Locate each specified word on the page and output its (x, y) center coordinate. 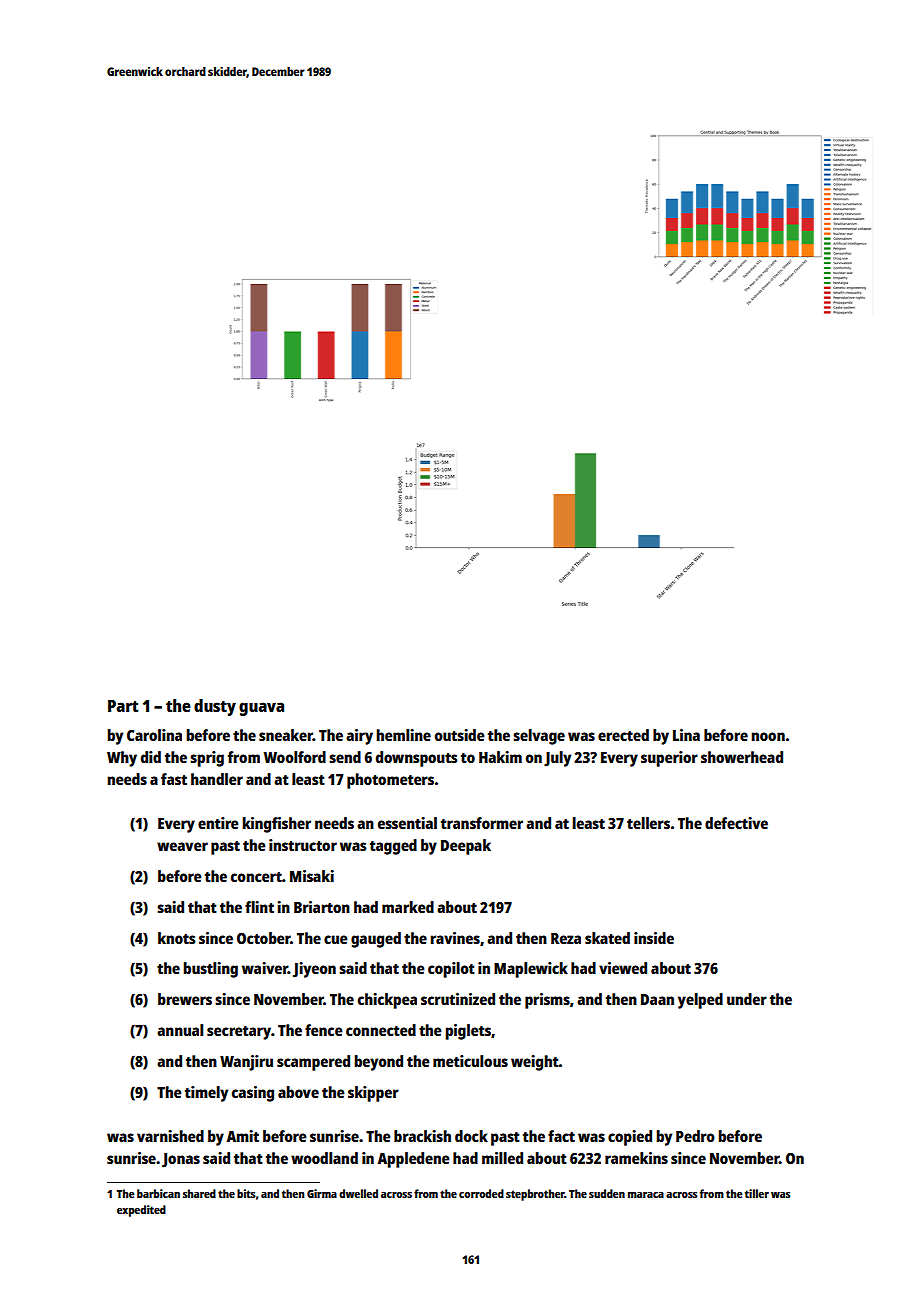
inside (654, 938)
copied (630, 1138)
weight (535, 1063)
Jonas (181, 1160)
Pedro (695, 1136)
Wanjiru (246, 1063)
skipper (373, 1094)
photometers (390, 781)
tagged (393, 847)
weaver (182, 846)
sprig (207, 759)
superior (669, 759)
